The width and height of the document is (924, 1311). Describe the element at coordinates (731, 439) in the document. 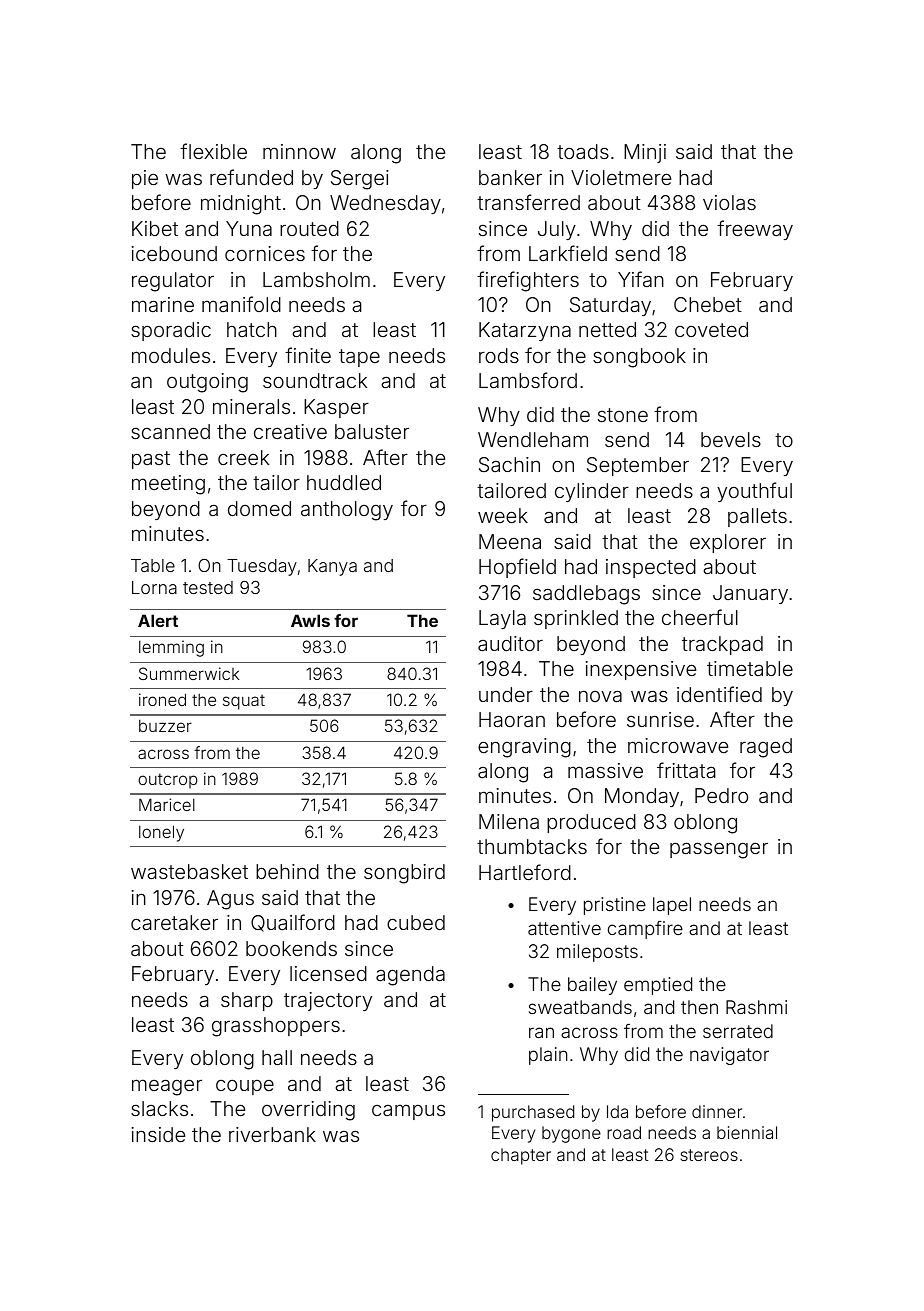

I see `bevels` at that location.
